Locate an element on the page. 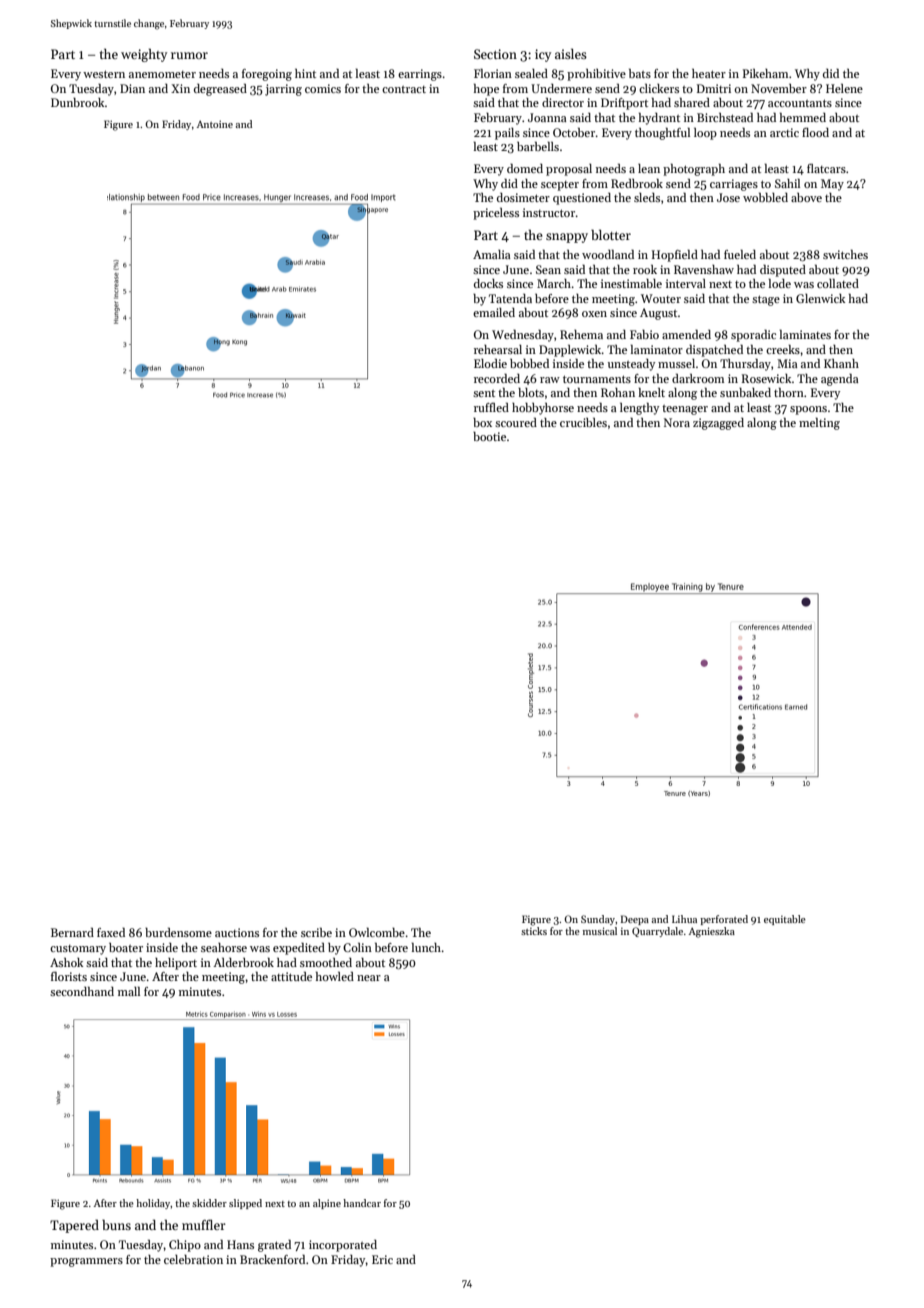 Image resolution: width=924 pixels, height=1308 pixels. attitude is located at coordinates (291, 976).
